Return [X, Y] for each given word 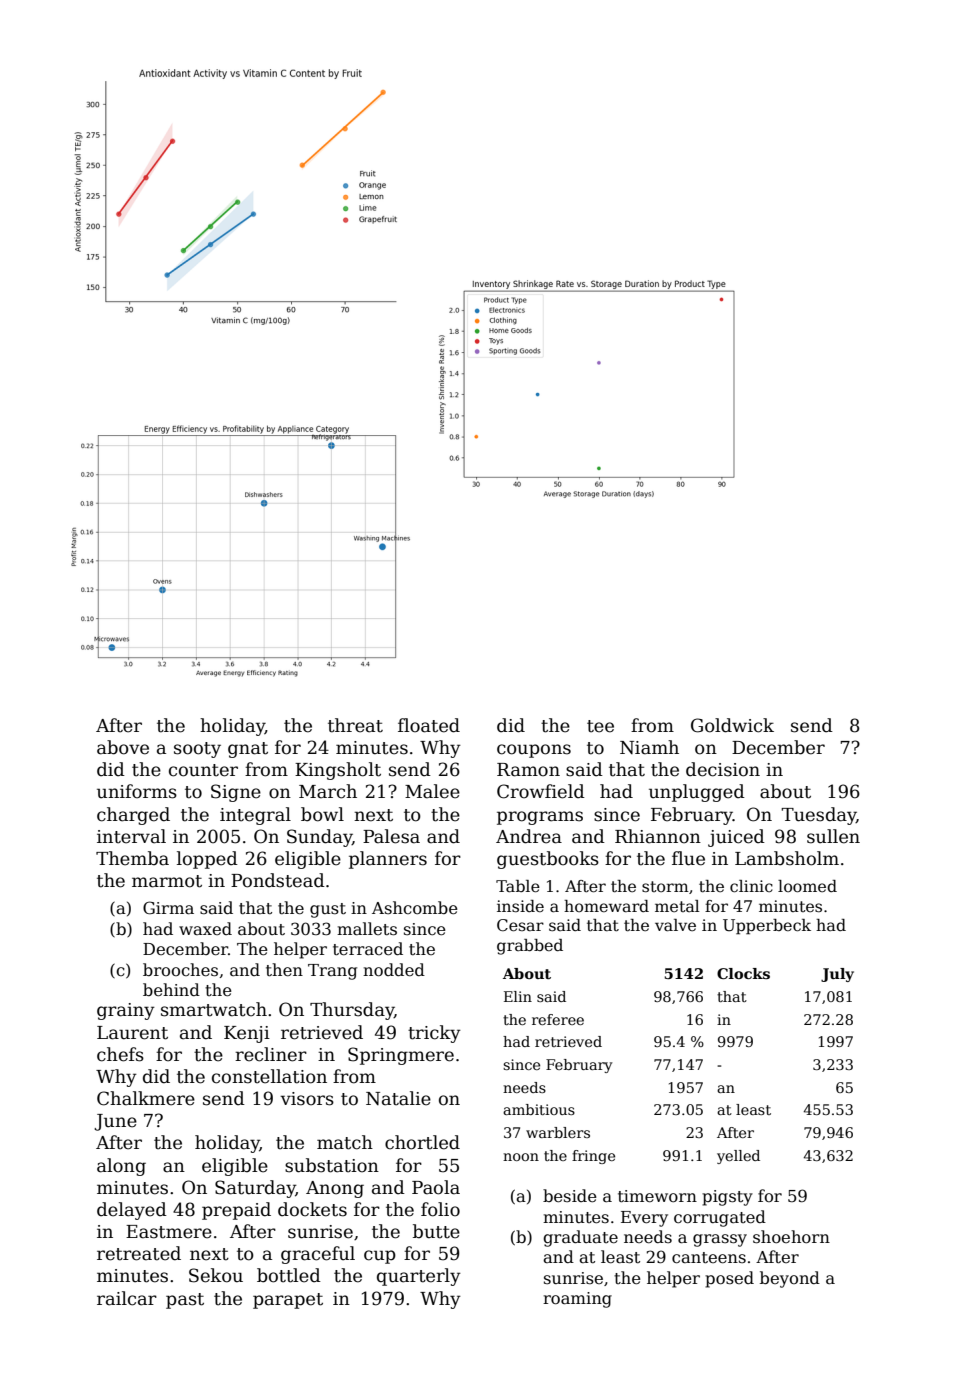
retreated [139, 1253]
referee [558, 1019]
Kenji [247, 1034]
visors [307, 1099]
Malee [432, 791]
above [123, 747]
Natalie [398, 1098]
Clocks [743, 973]
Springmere [401, 1056]
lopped [207, 860]
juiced [736, 838]
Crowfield [541, 791]
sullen [833, 836]
